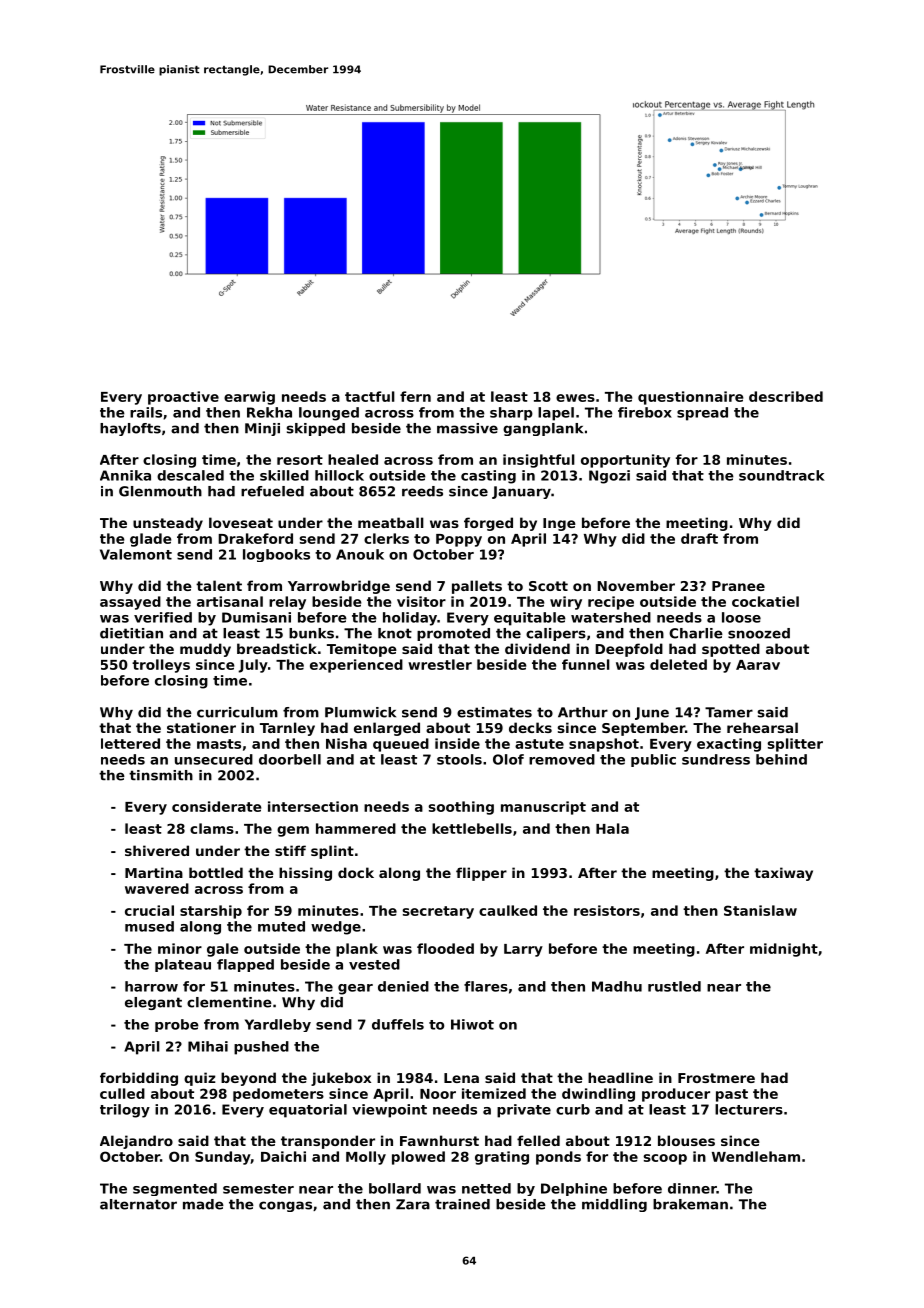 The height and width of the page is (1308, 924). What do you see at coordinates (161, 666) in the page?
I see `trolleys` at bounding box center [161, 666].
